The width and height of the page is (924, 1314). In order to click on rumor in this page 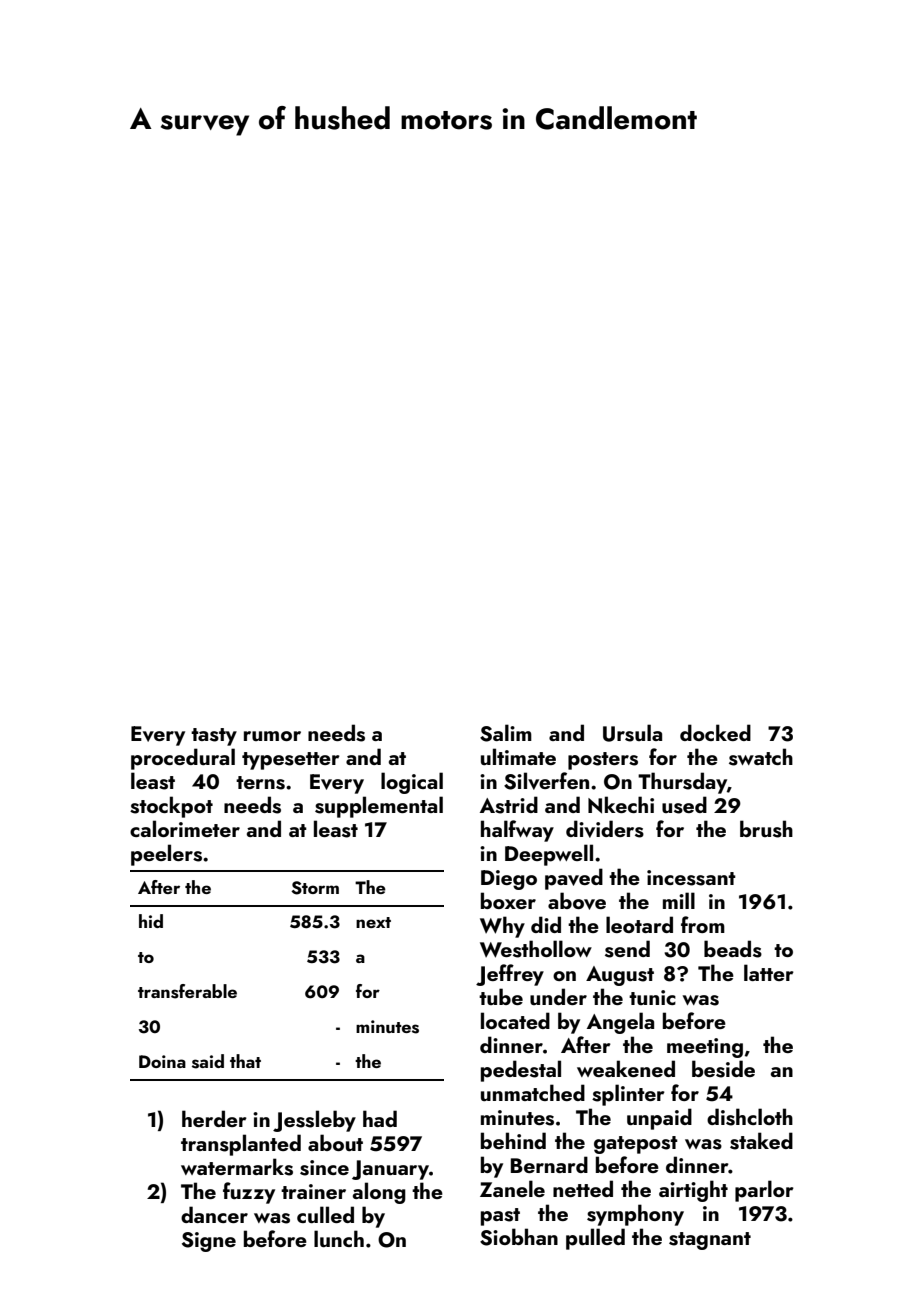, I will do `click(272, 736)`.
